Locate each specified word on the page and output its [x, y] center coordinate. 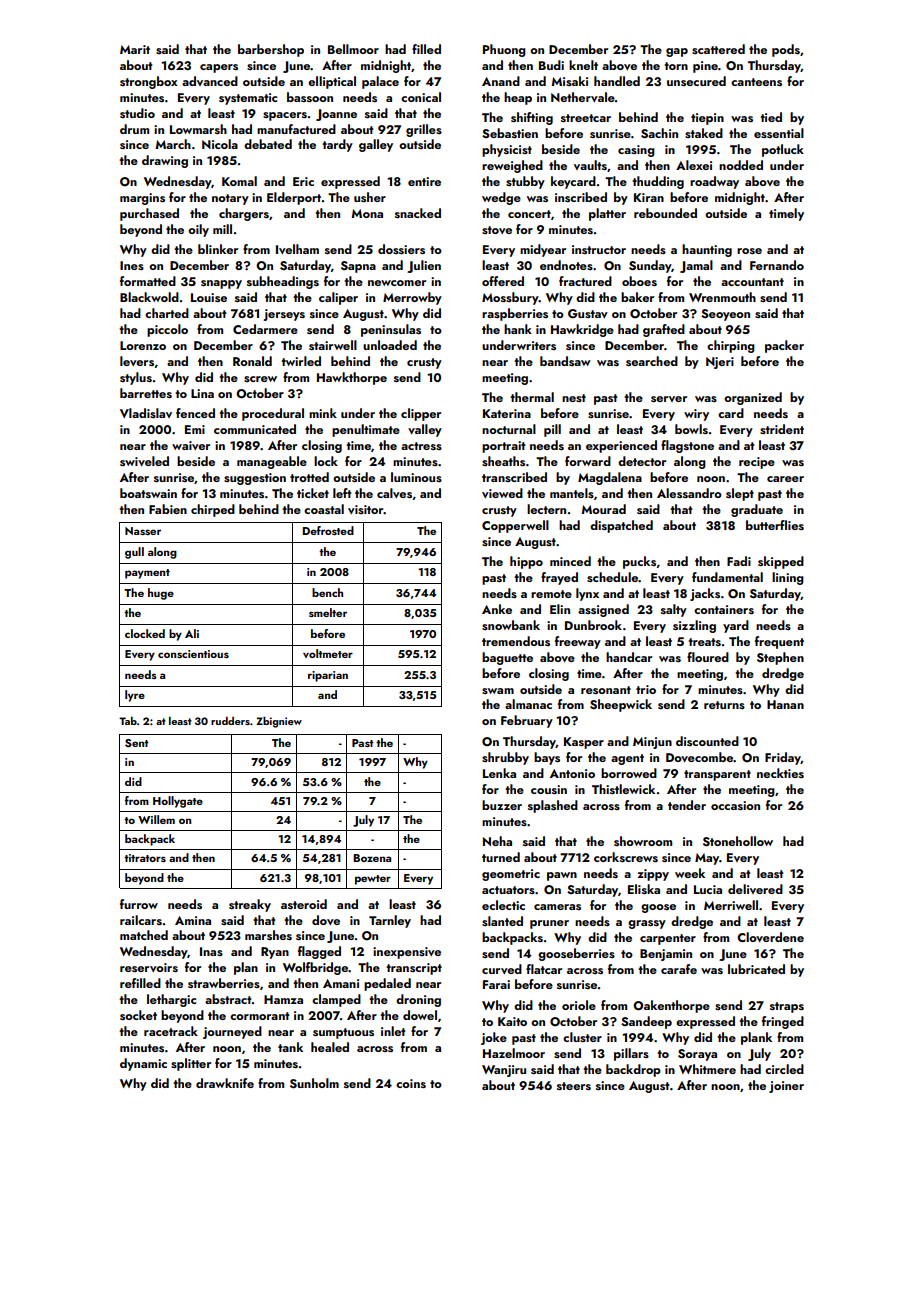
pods [786, 50]
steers [574, 1086]
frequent [779, 642]
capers [219, 68]
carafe [679, 969]
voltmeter [328, 653]
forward [588, 461]
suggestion [255, 479]
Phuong [504, 50]
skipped [781, 562]
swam [498, 691]
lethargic [172, 1000]
